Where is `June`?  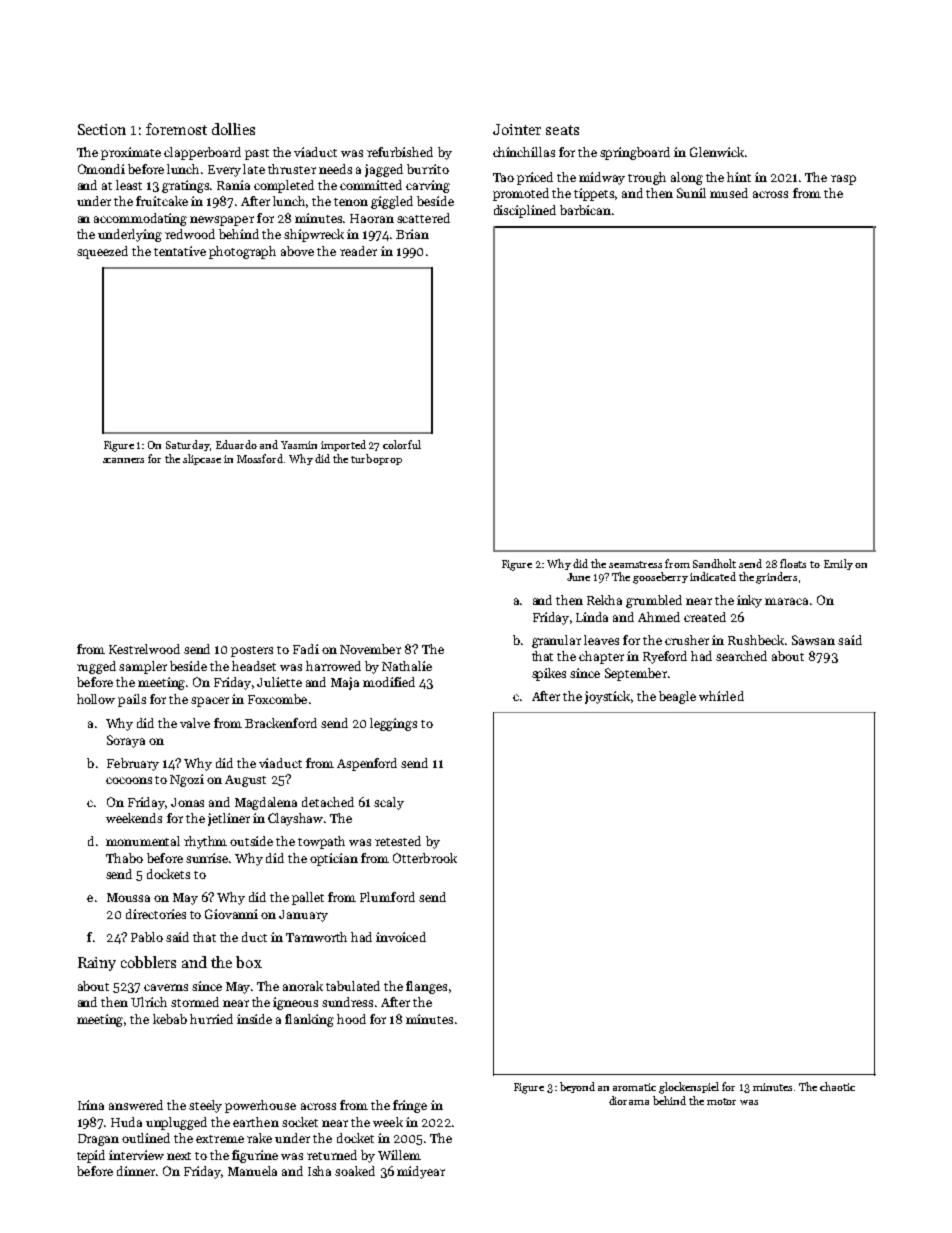 June is located at coordinates (578, 577).
